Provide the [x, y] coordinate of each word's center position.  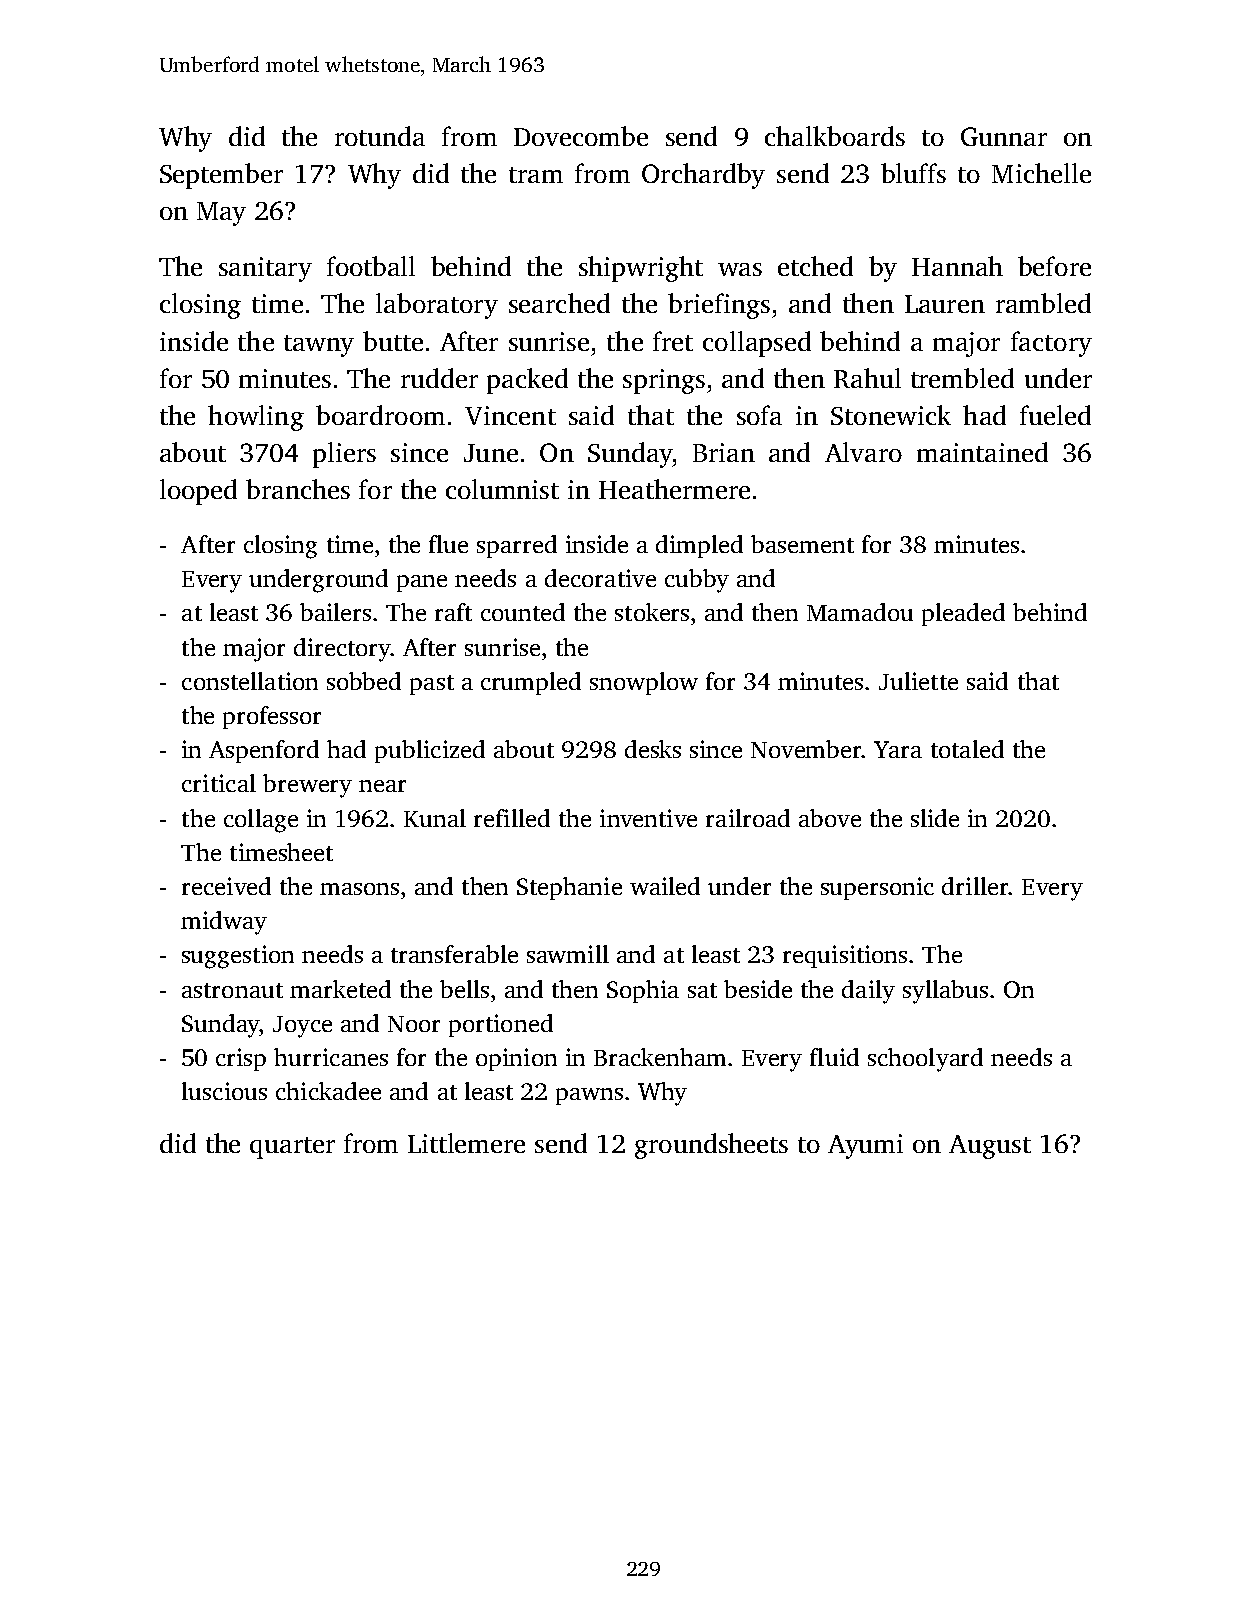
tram [536, 175]
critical [219, 783]
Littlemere [466, 1143]
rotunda [380, 136]
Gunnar [1004, 136]
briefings [719, 306]
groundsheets [711, 1146]
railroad [748, 818]
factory [1051, 344]
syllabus [945, 992]
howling [256, 418]
